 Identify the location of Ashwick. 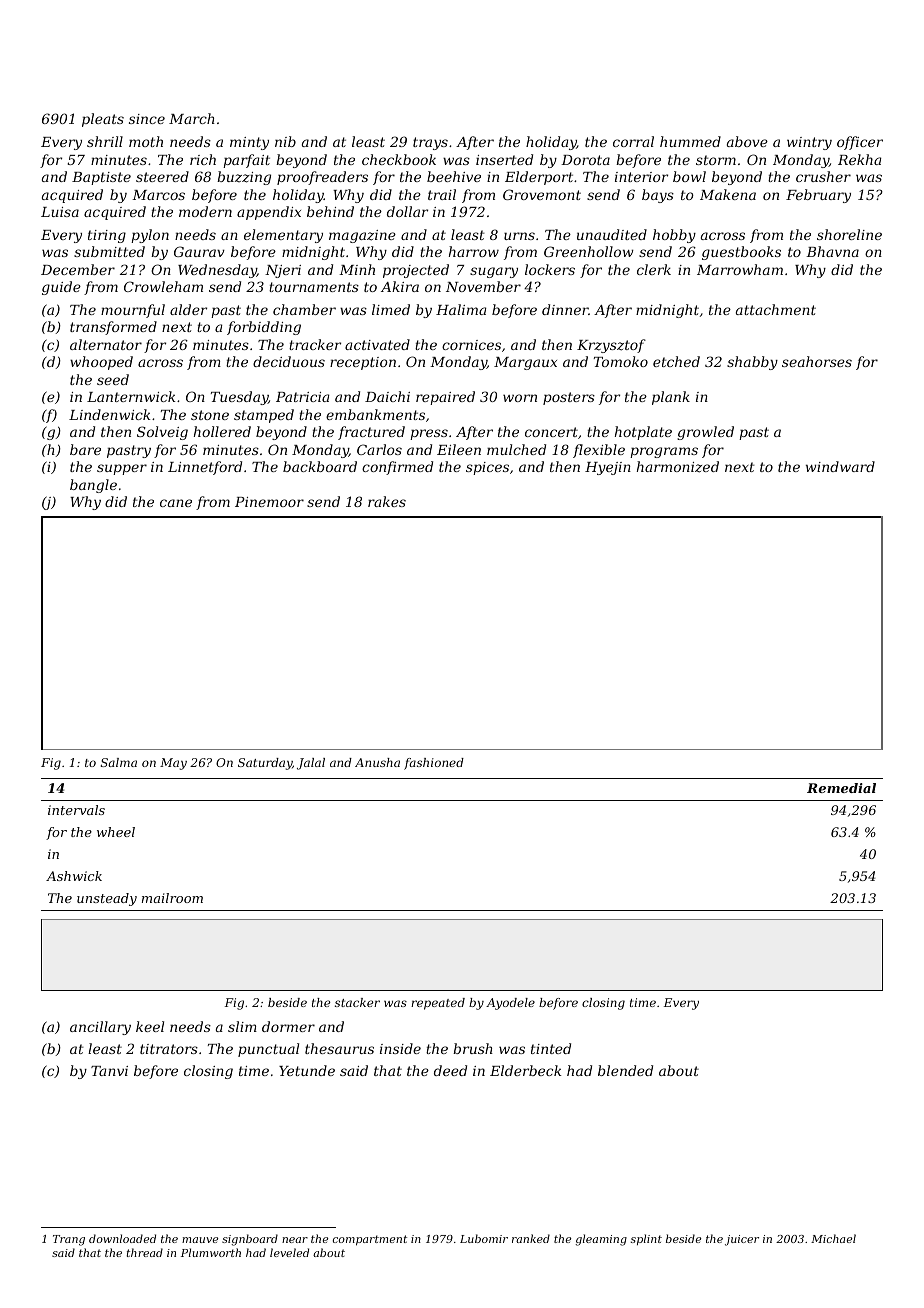
(74, 876).
